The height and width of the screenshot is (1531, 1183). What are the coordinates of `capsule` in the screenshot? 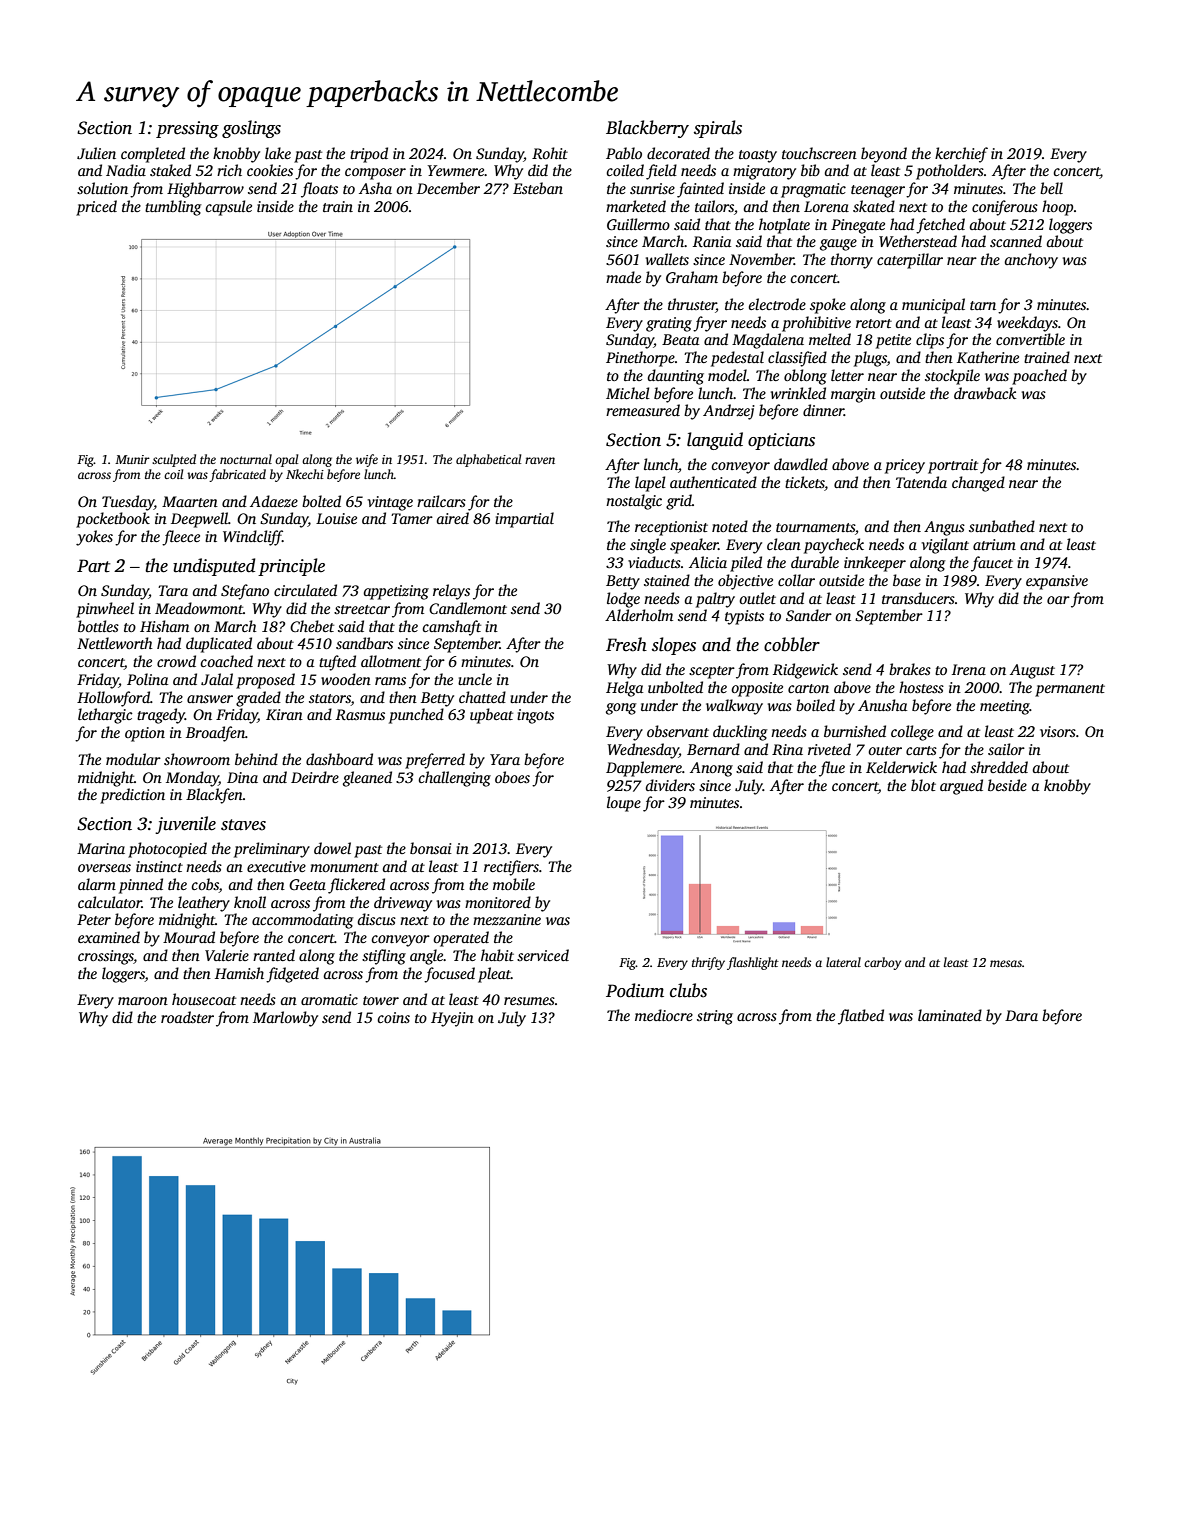 It's located at (228, 208).
